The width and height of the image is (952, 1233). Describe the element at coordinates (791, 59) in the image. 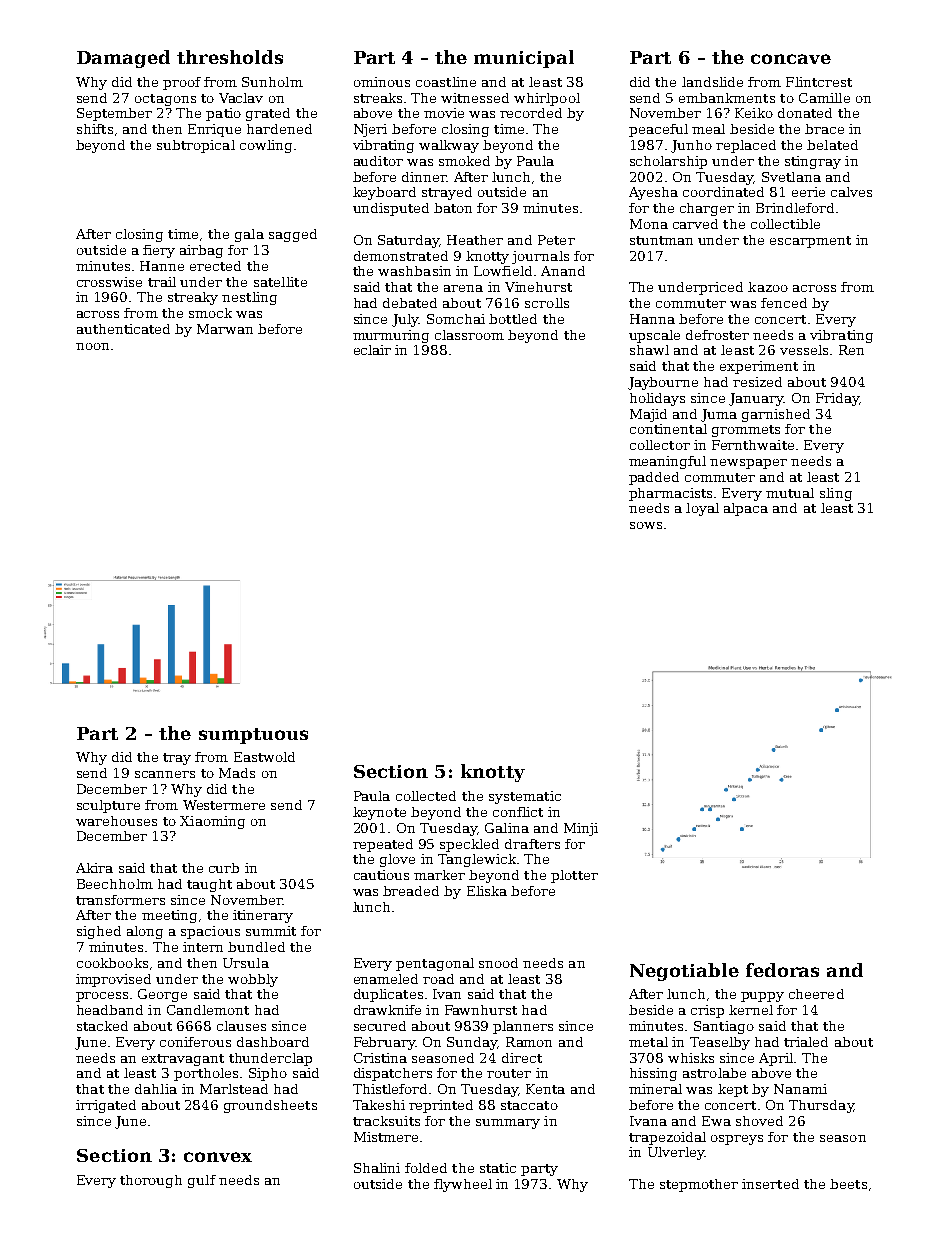

I see `concave` at that location.
